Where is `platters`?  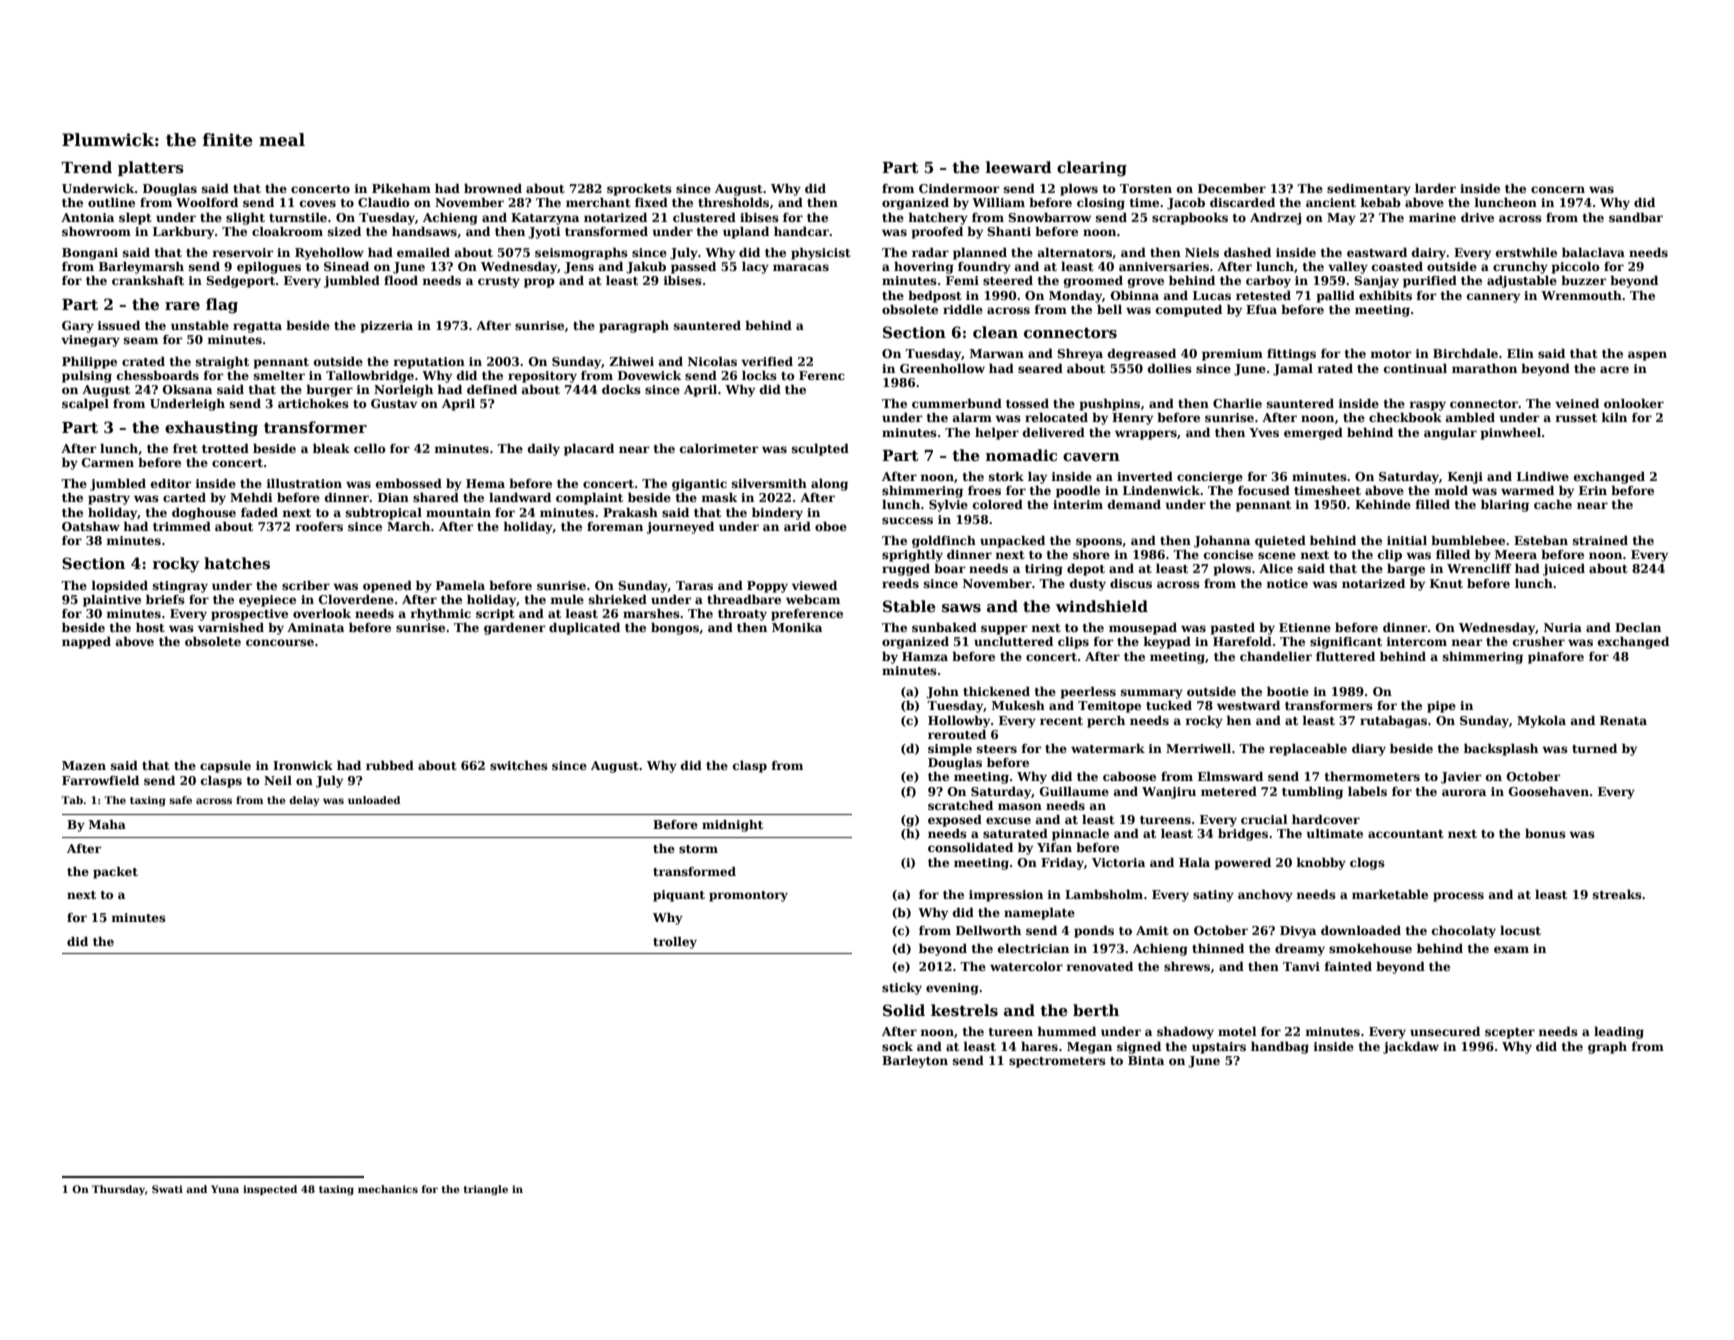 platters is located at coordinates (151, 168).
